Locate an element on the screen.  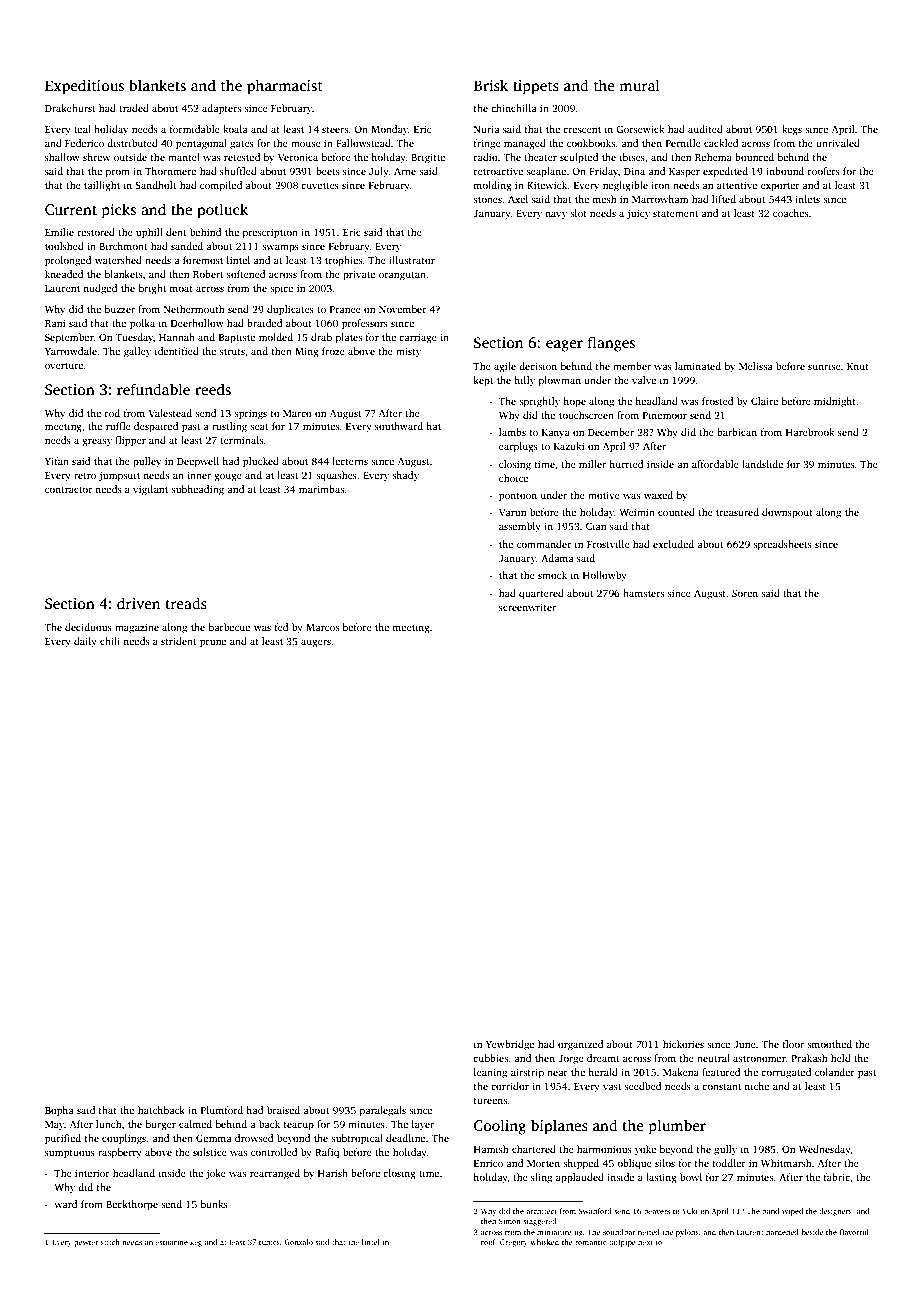
interior is located at coordinates (92, 1173).
